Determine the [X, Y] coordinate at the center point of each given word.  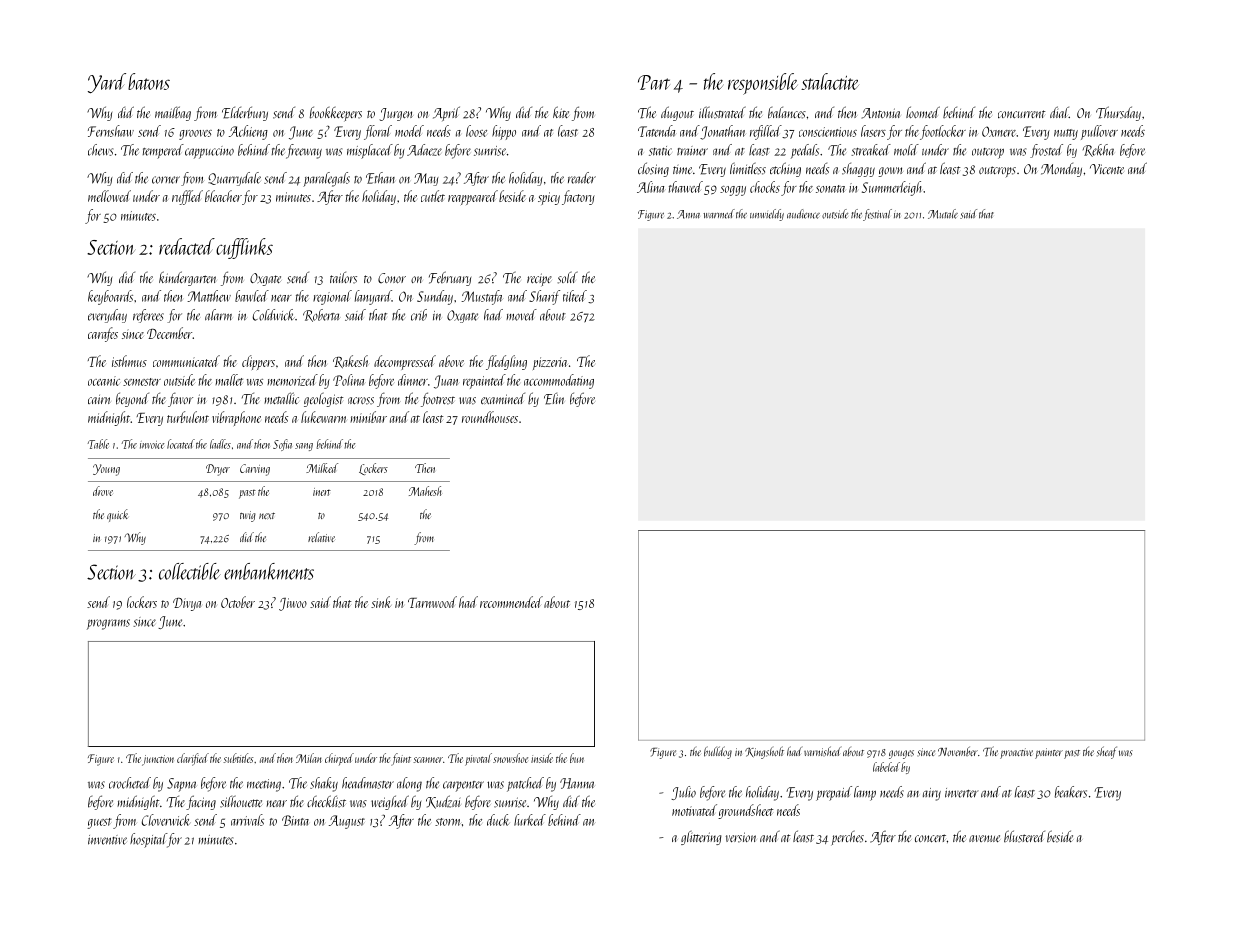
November [958, 751]
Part [654, 82]
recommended [511, 602]
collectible [190, 571]
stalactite [830, 81]
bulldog [718, 752]
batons [149, 81]
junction [158, 760]
